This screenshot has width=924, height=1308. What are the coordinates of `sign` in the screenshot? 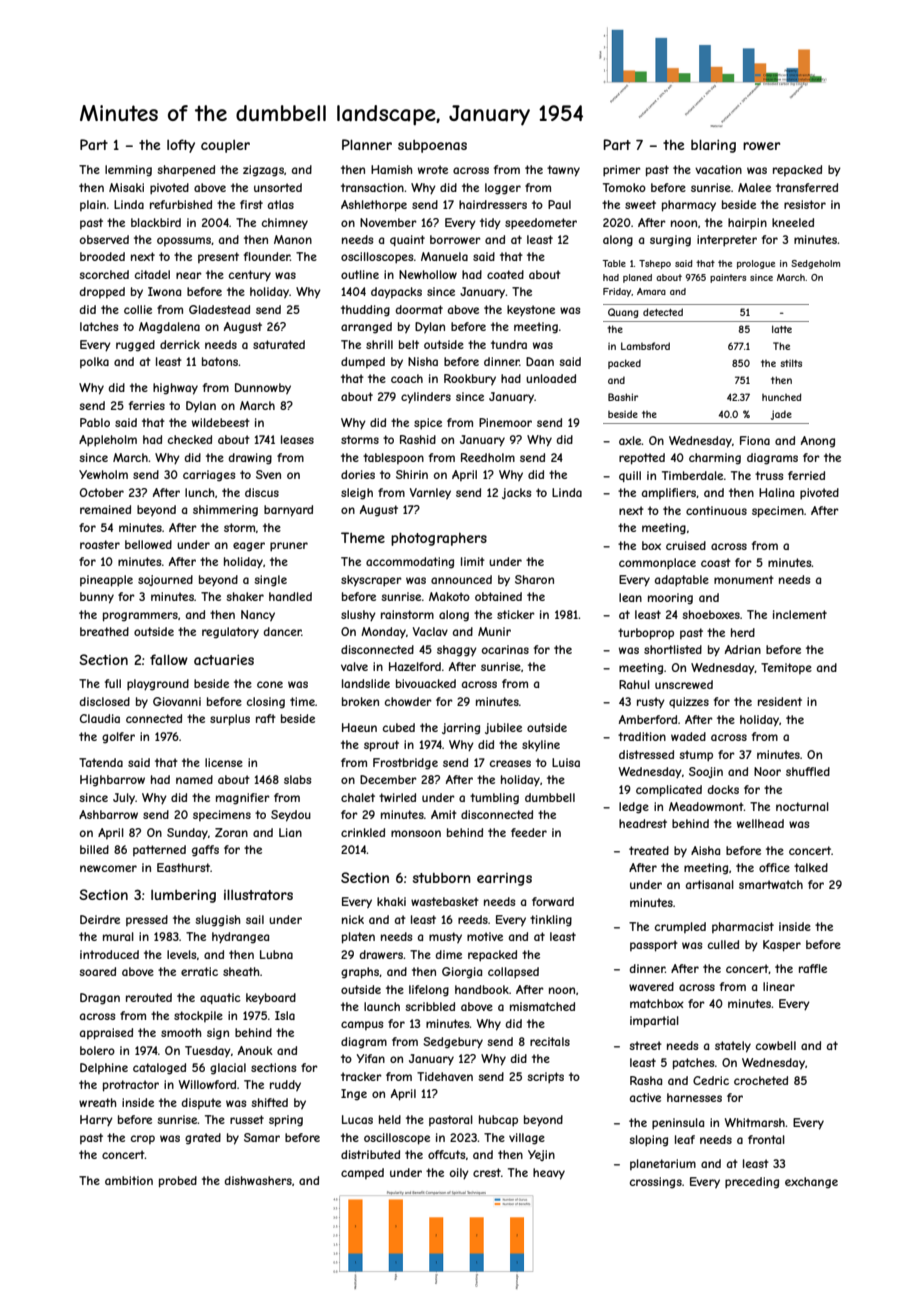 It's located at (218, 1034).
